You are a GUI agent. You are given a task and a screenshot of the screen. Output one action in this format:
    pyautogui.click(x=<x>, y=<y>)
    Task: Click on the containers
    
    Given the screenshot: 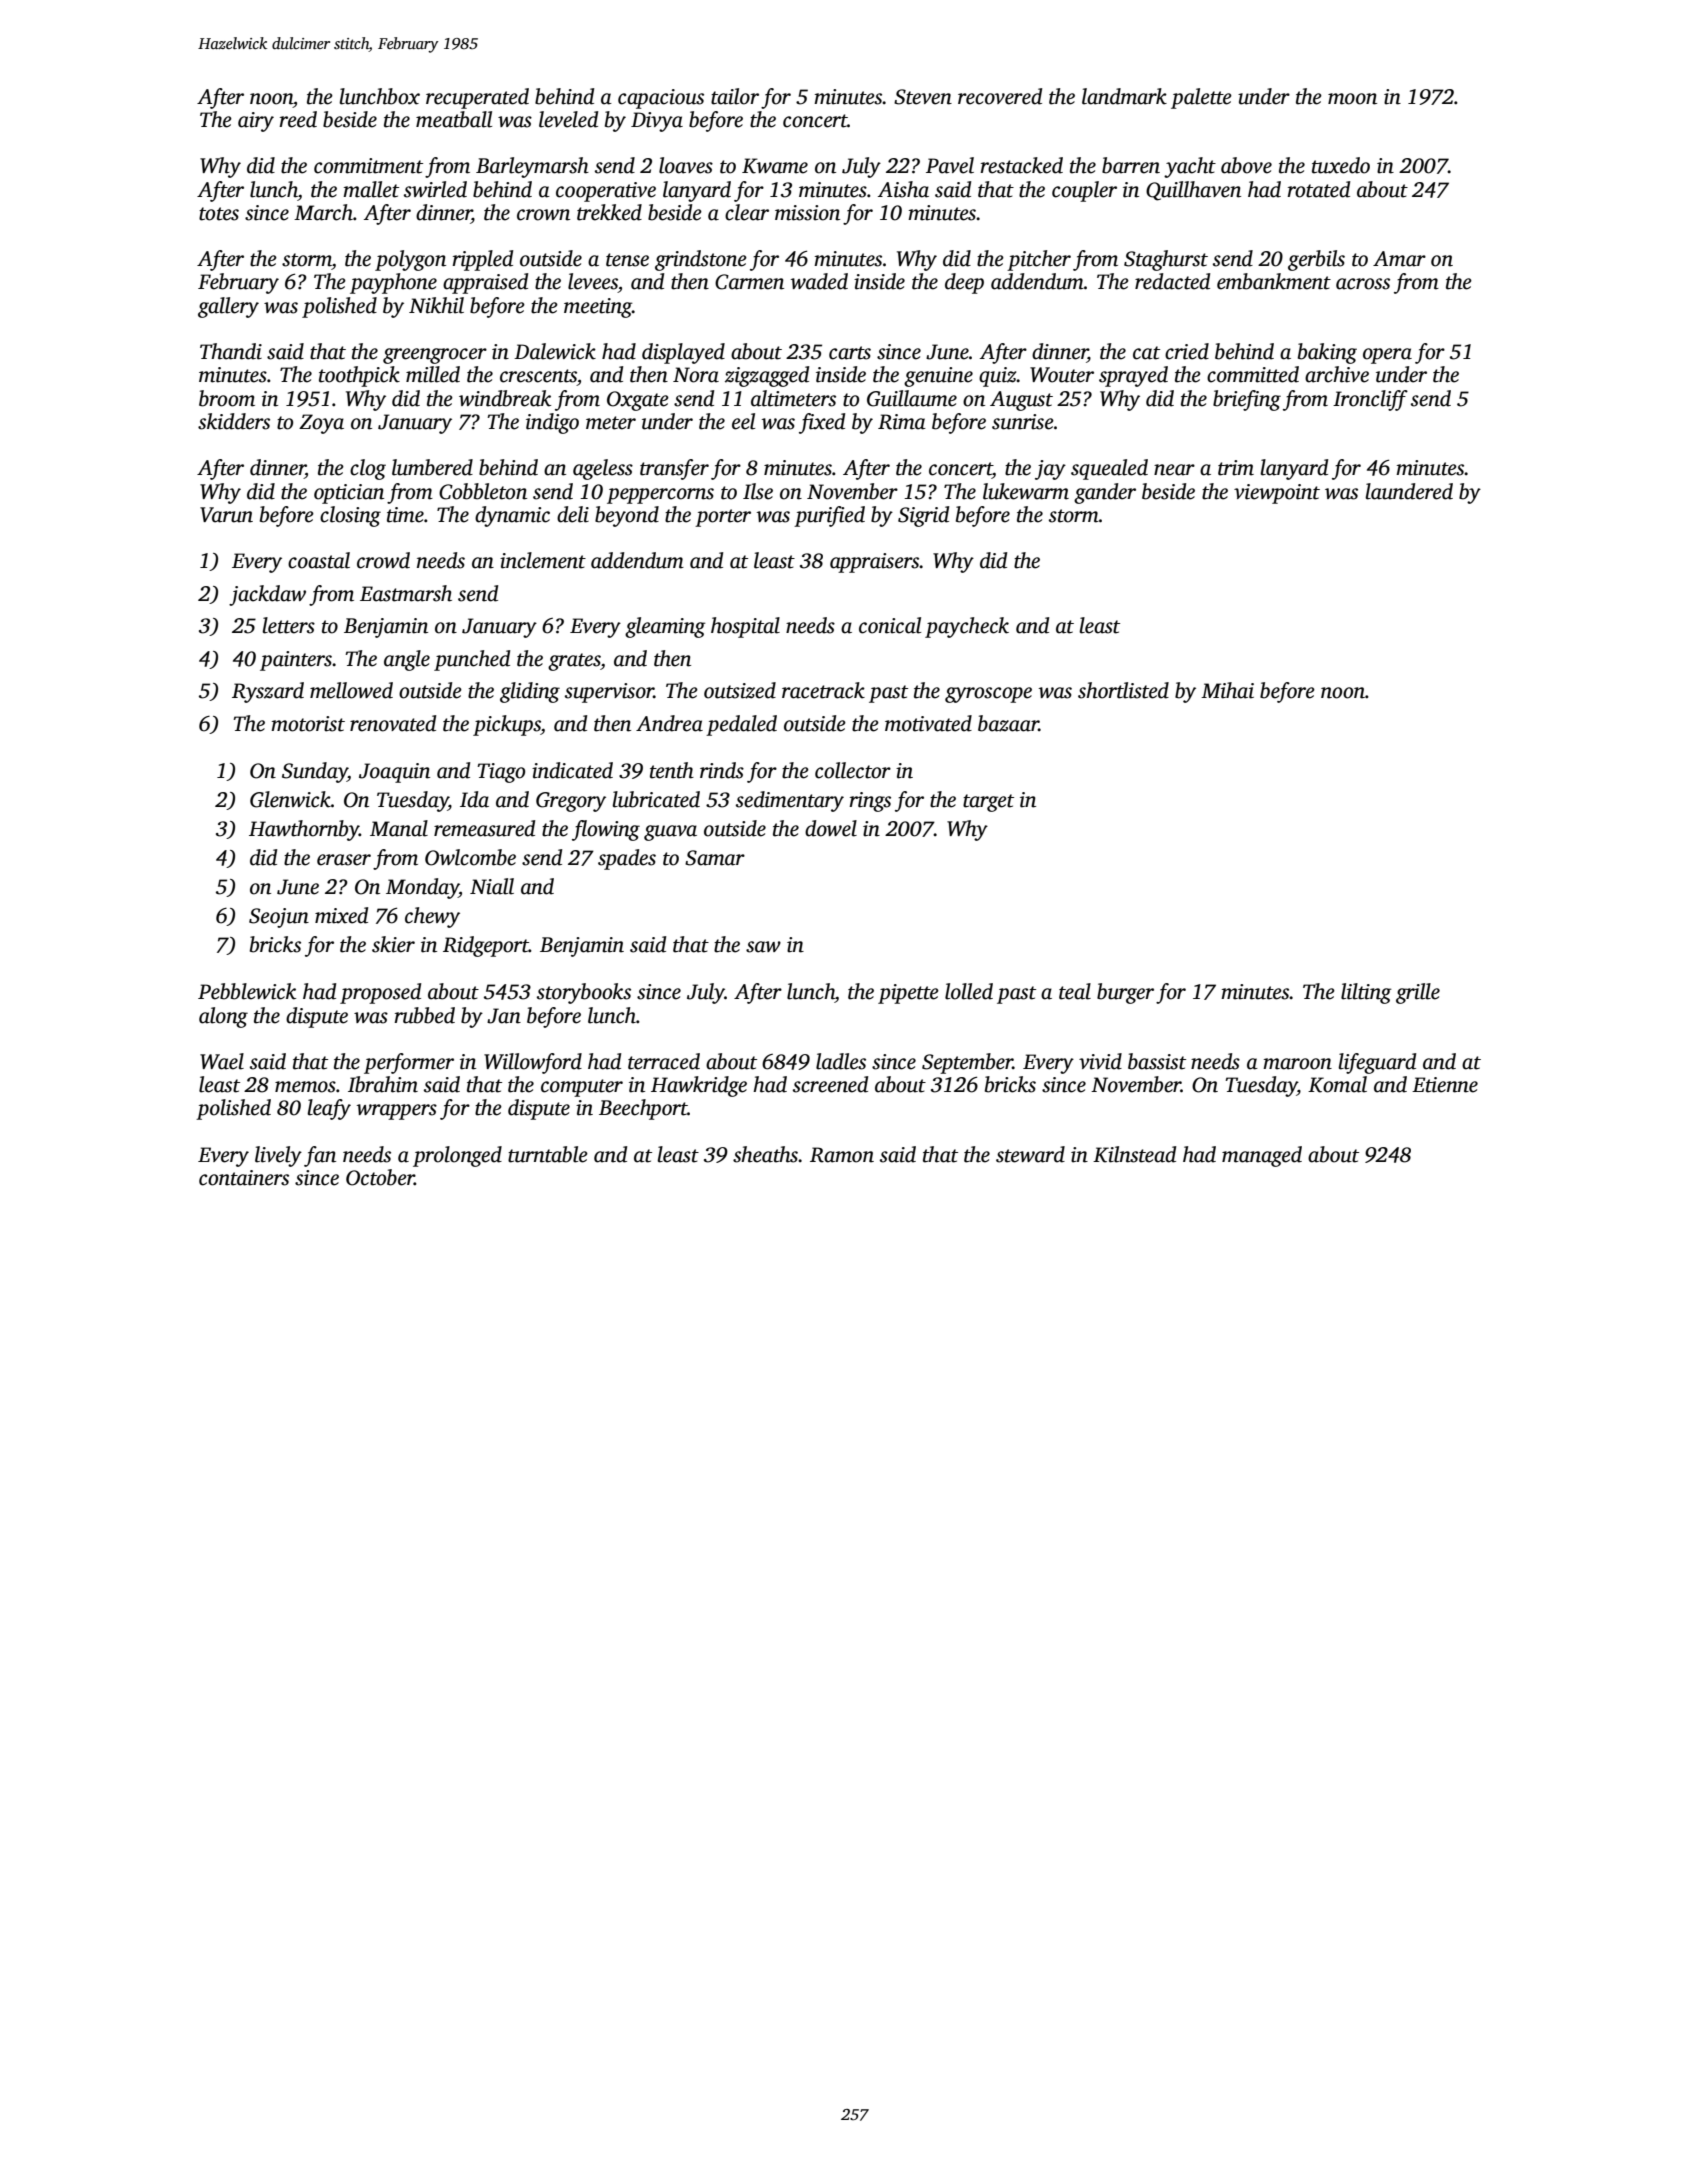 What is the action you would take?
    pyautogui.click(x=244, y=1178)
